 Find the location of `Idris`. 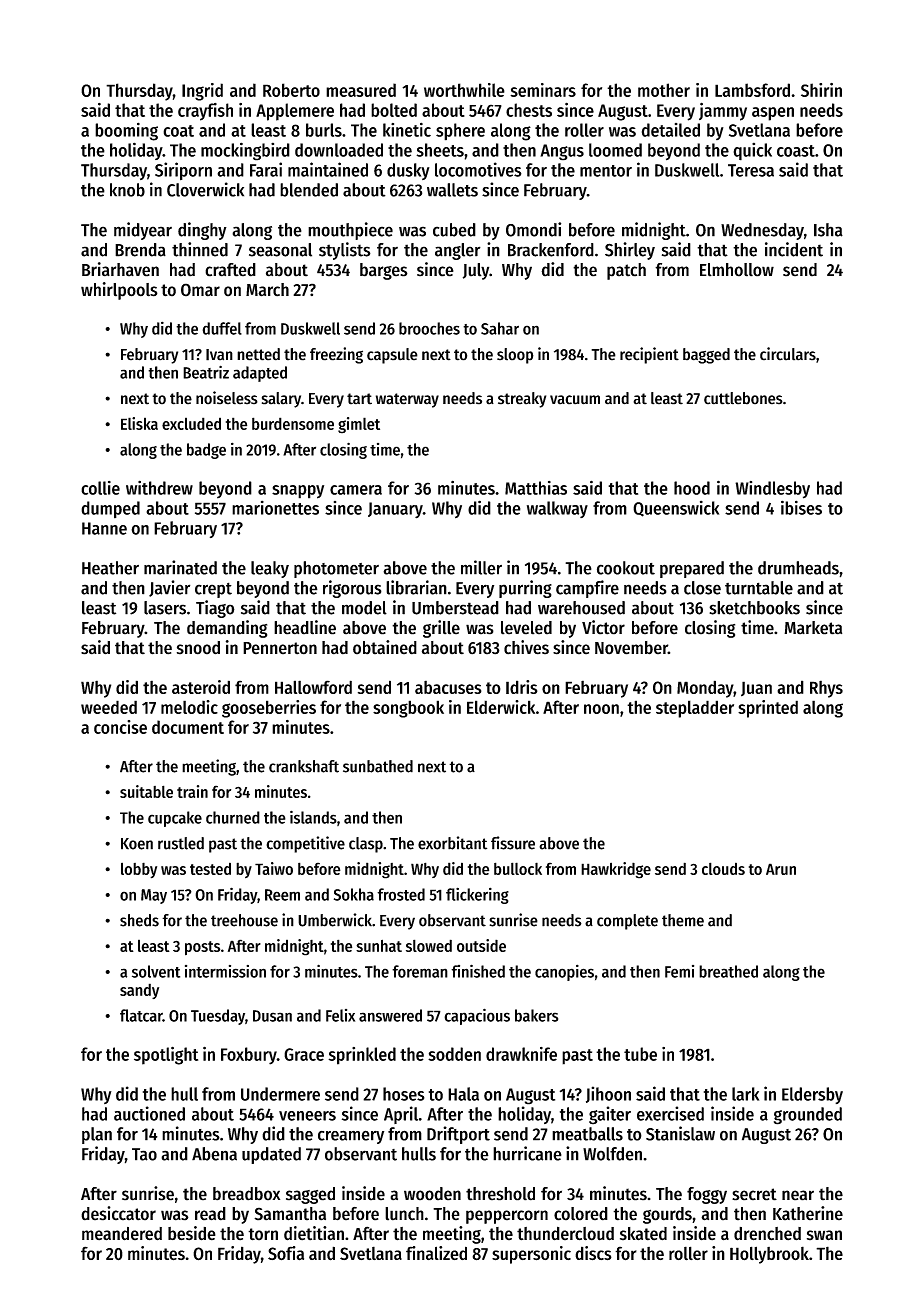

Idris is located at coordinates (522, 687).
